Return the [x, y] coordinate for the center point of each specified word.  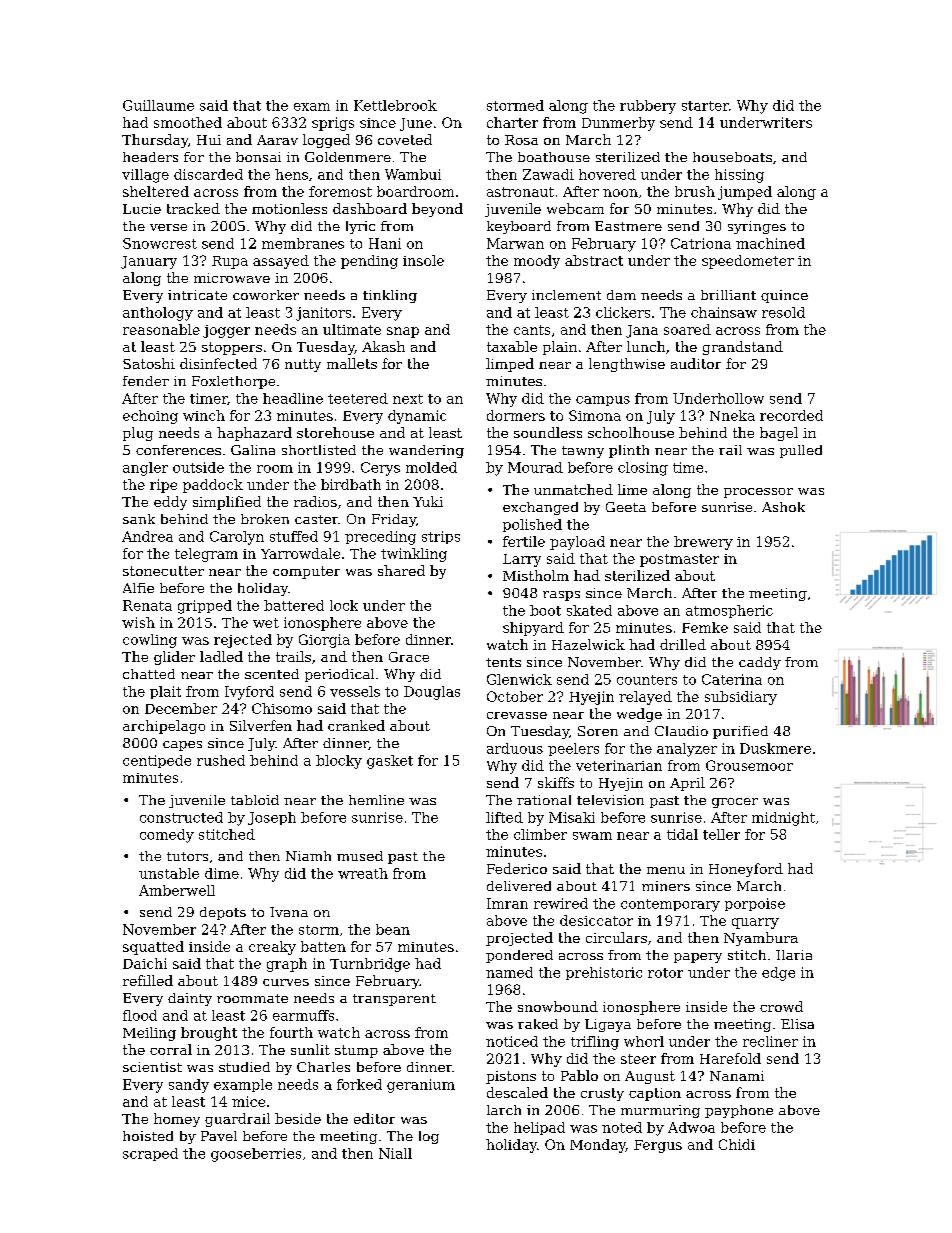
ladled [221, 656]
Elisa [797, 1024]
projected [519, 939]
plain [560, 348]
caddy [760, 663]
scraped [150, 1154]
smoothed [188, 122]
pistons [511, 1077]
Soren [598, 731]
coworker [266, 295]
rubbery [648, 107]
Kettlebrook [395, 105]
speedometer [748, 262]
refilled [148, 980]
